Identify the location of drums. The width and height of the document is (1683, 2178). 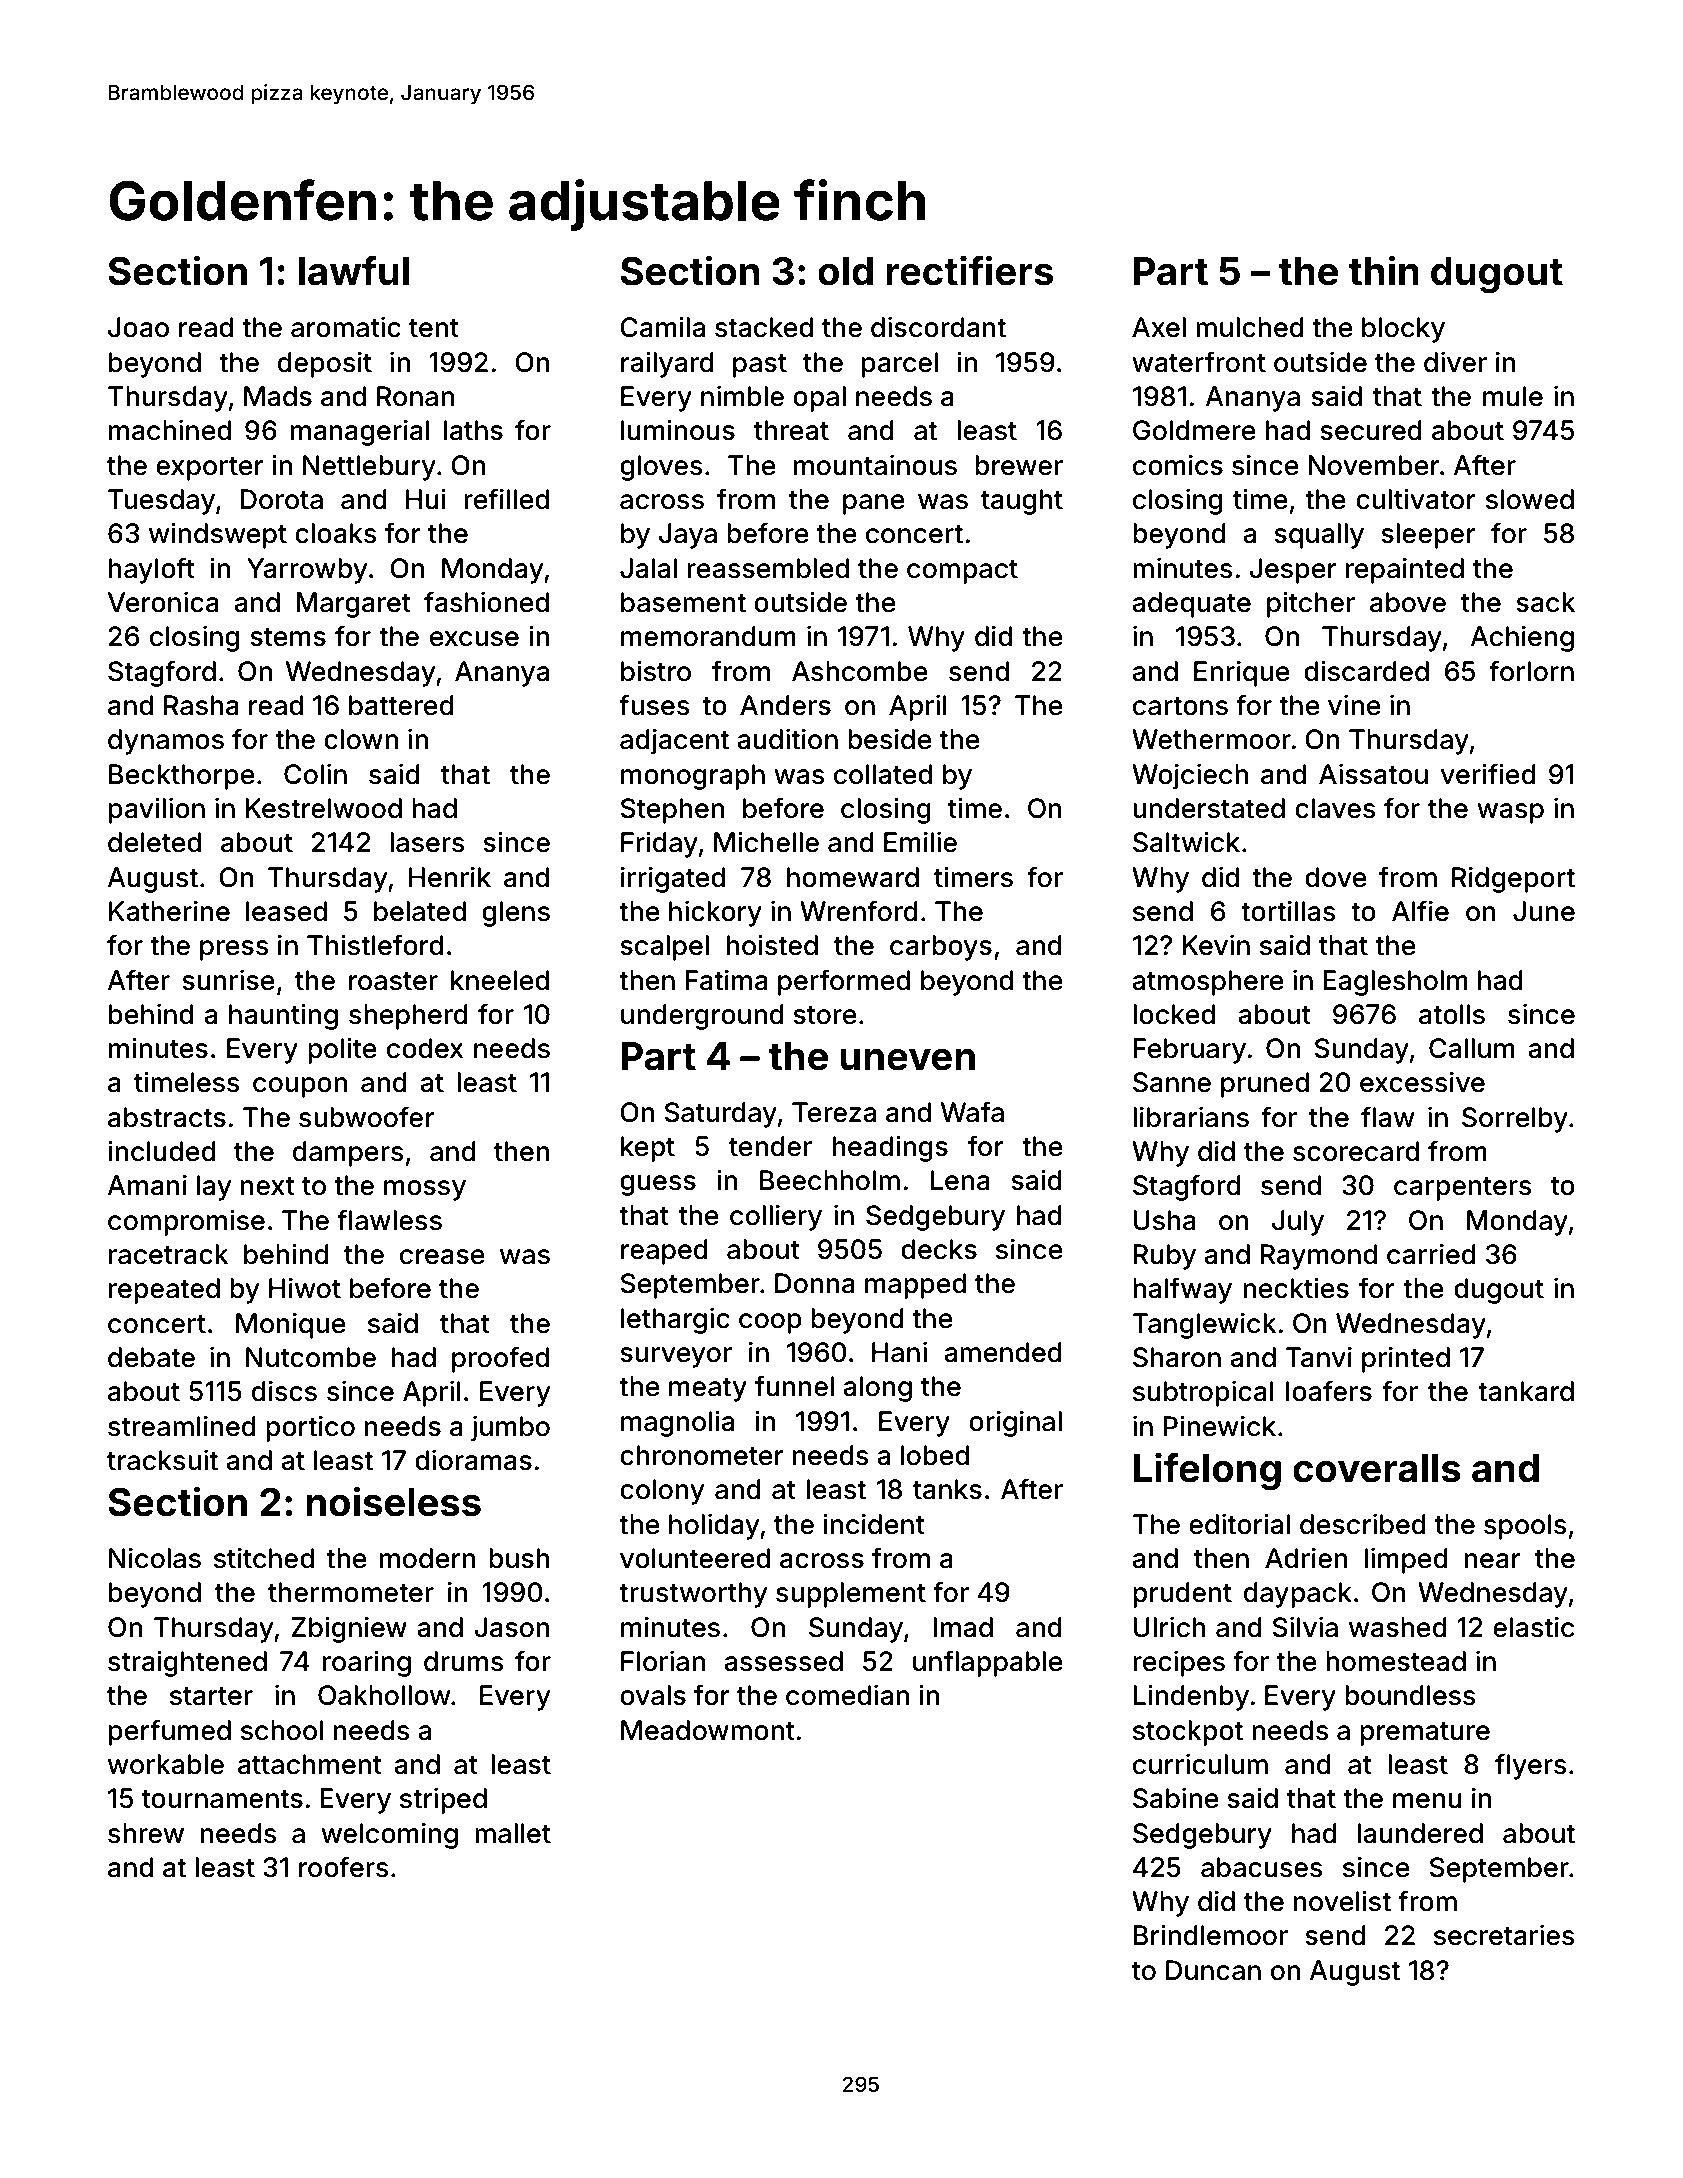
(464, 1661).
